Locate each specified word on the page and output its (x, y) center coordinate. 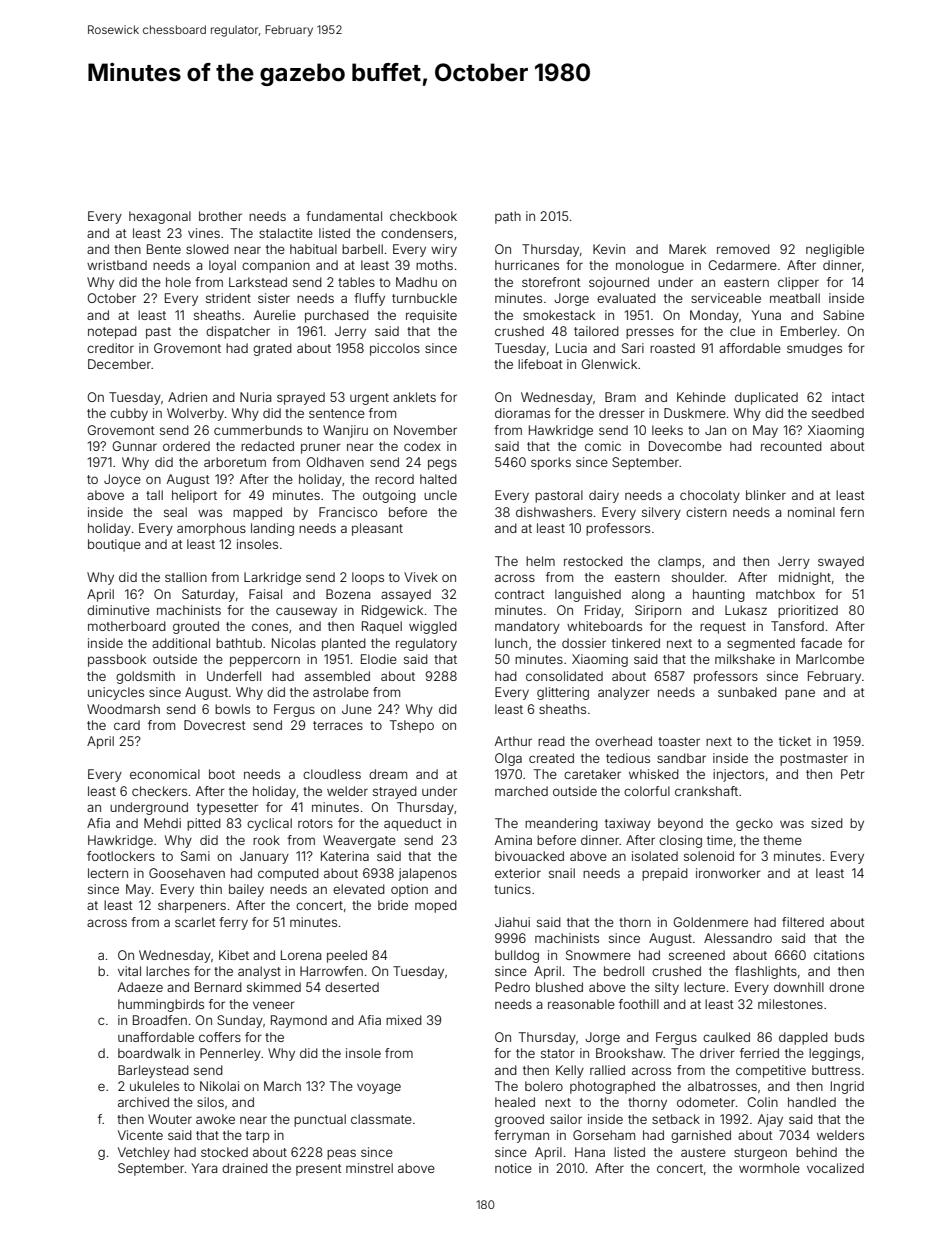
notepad (112, 332)
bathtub (239, 643)
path (508, 217)
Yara (204, 1168)
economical (165, 774)
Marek (687, 249)
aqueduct (413, 824)
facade (821, 643)
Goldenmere (711, 922)
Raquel (382, 627)
